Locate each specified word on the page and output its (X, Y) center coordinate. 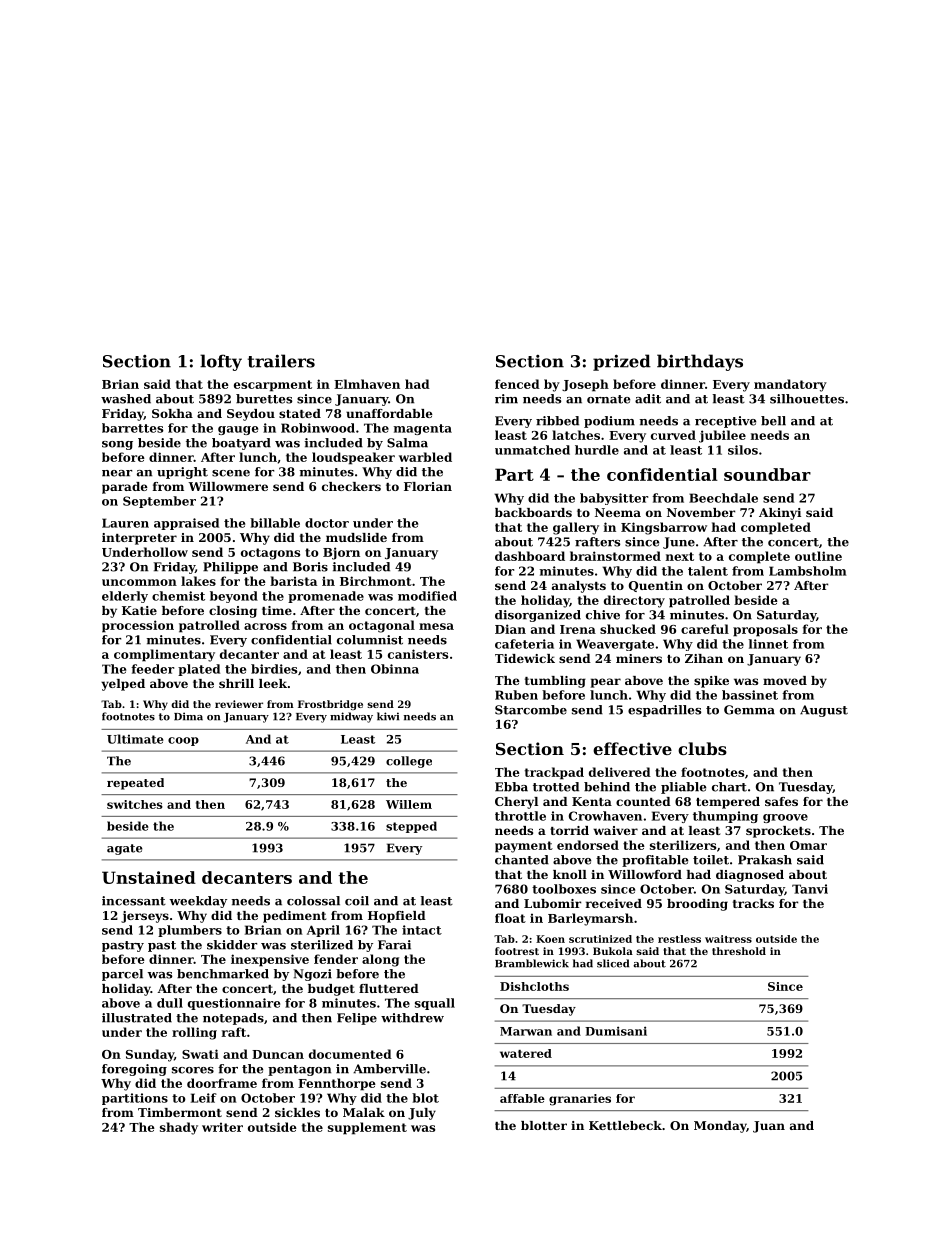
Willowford (645, 874)
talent (708, 571)
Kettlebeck (625, 1125)
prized (622, 362)
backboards (533, 512)
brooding (697, 905)
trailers (281, 361)
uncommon (139, 582)
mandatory (790, 385)
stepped (411, 827)
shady (179, 1128)
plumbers (190, 931)
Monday (720, 1127)
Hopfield (397, 917)
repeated (135, 784)
